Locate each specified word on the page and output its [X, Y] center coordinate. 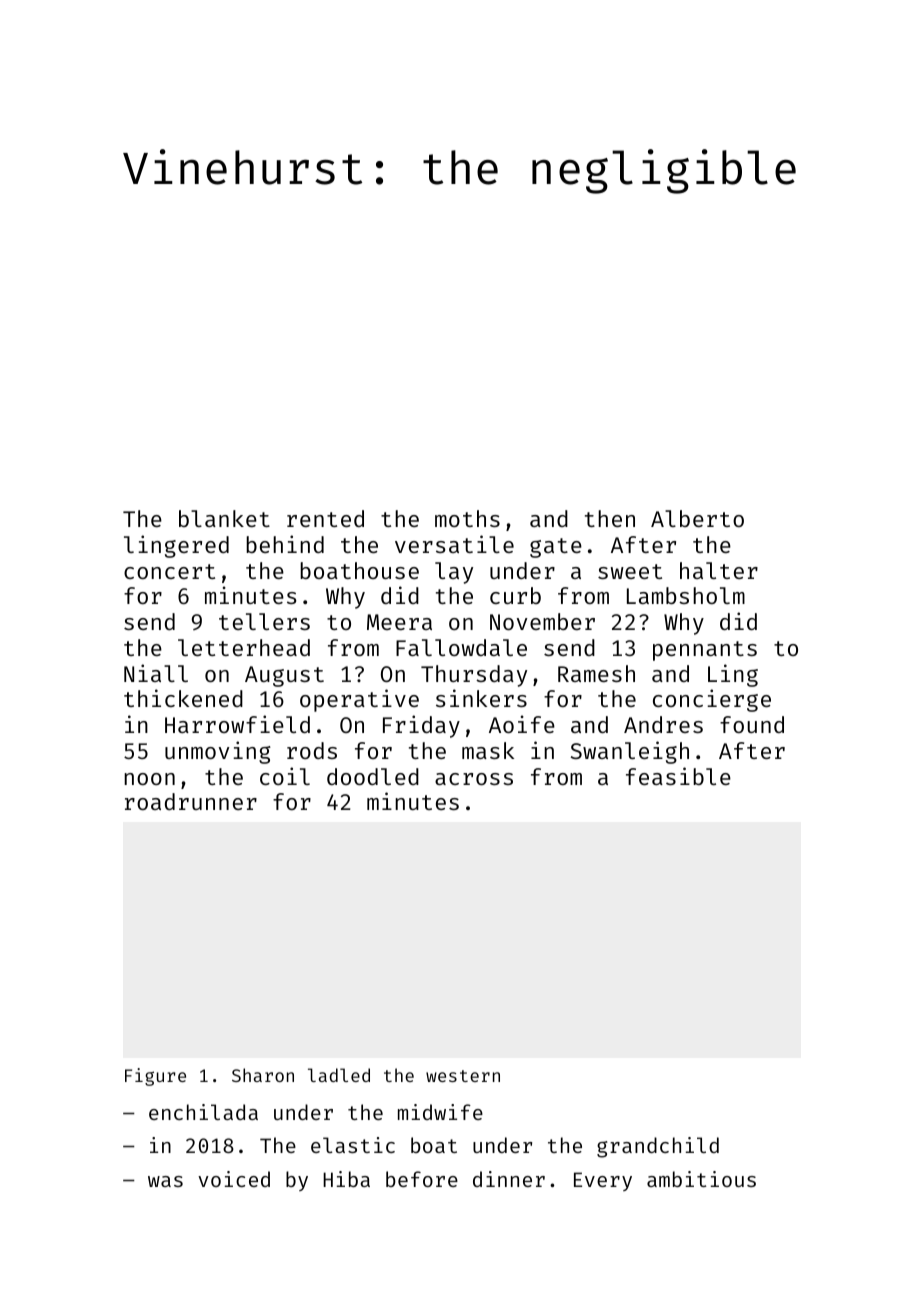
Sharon [263, 1075]
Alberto [697, 518]
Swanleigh [630, 752]
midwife [440, 1112]
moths [467, 518]
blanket [224, 518]
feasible [678, 776]
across [474, 779]
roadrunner [191, 801]
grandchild [658, 1147]
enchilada [203, 1112]
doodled [373, 776]
